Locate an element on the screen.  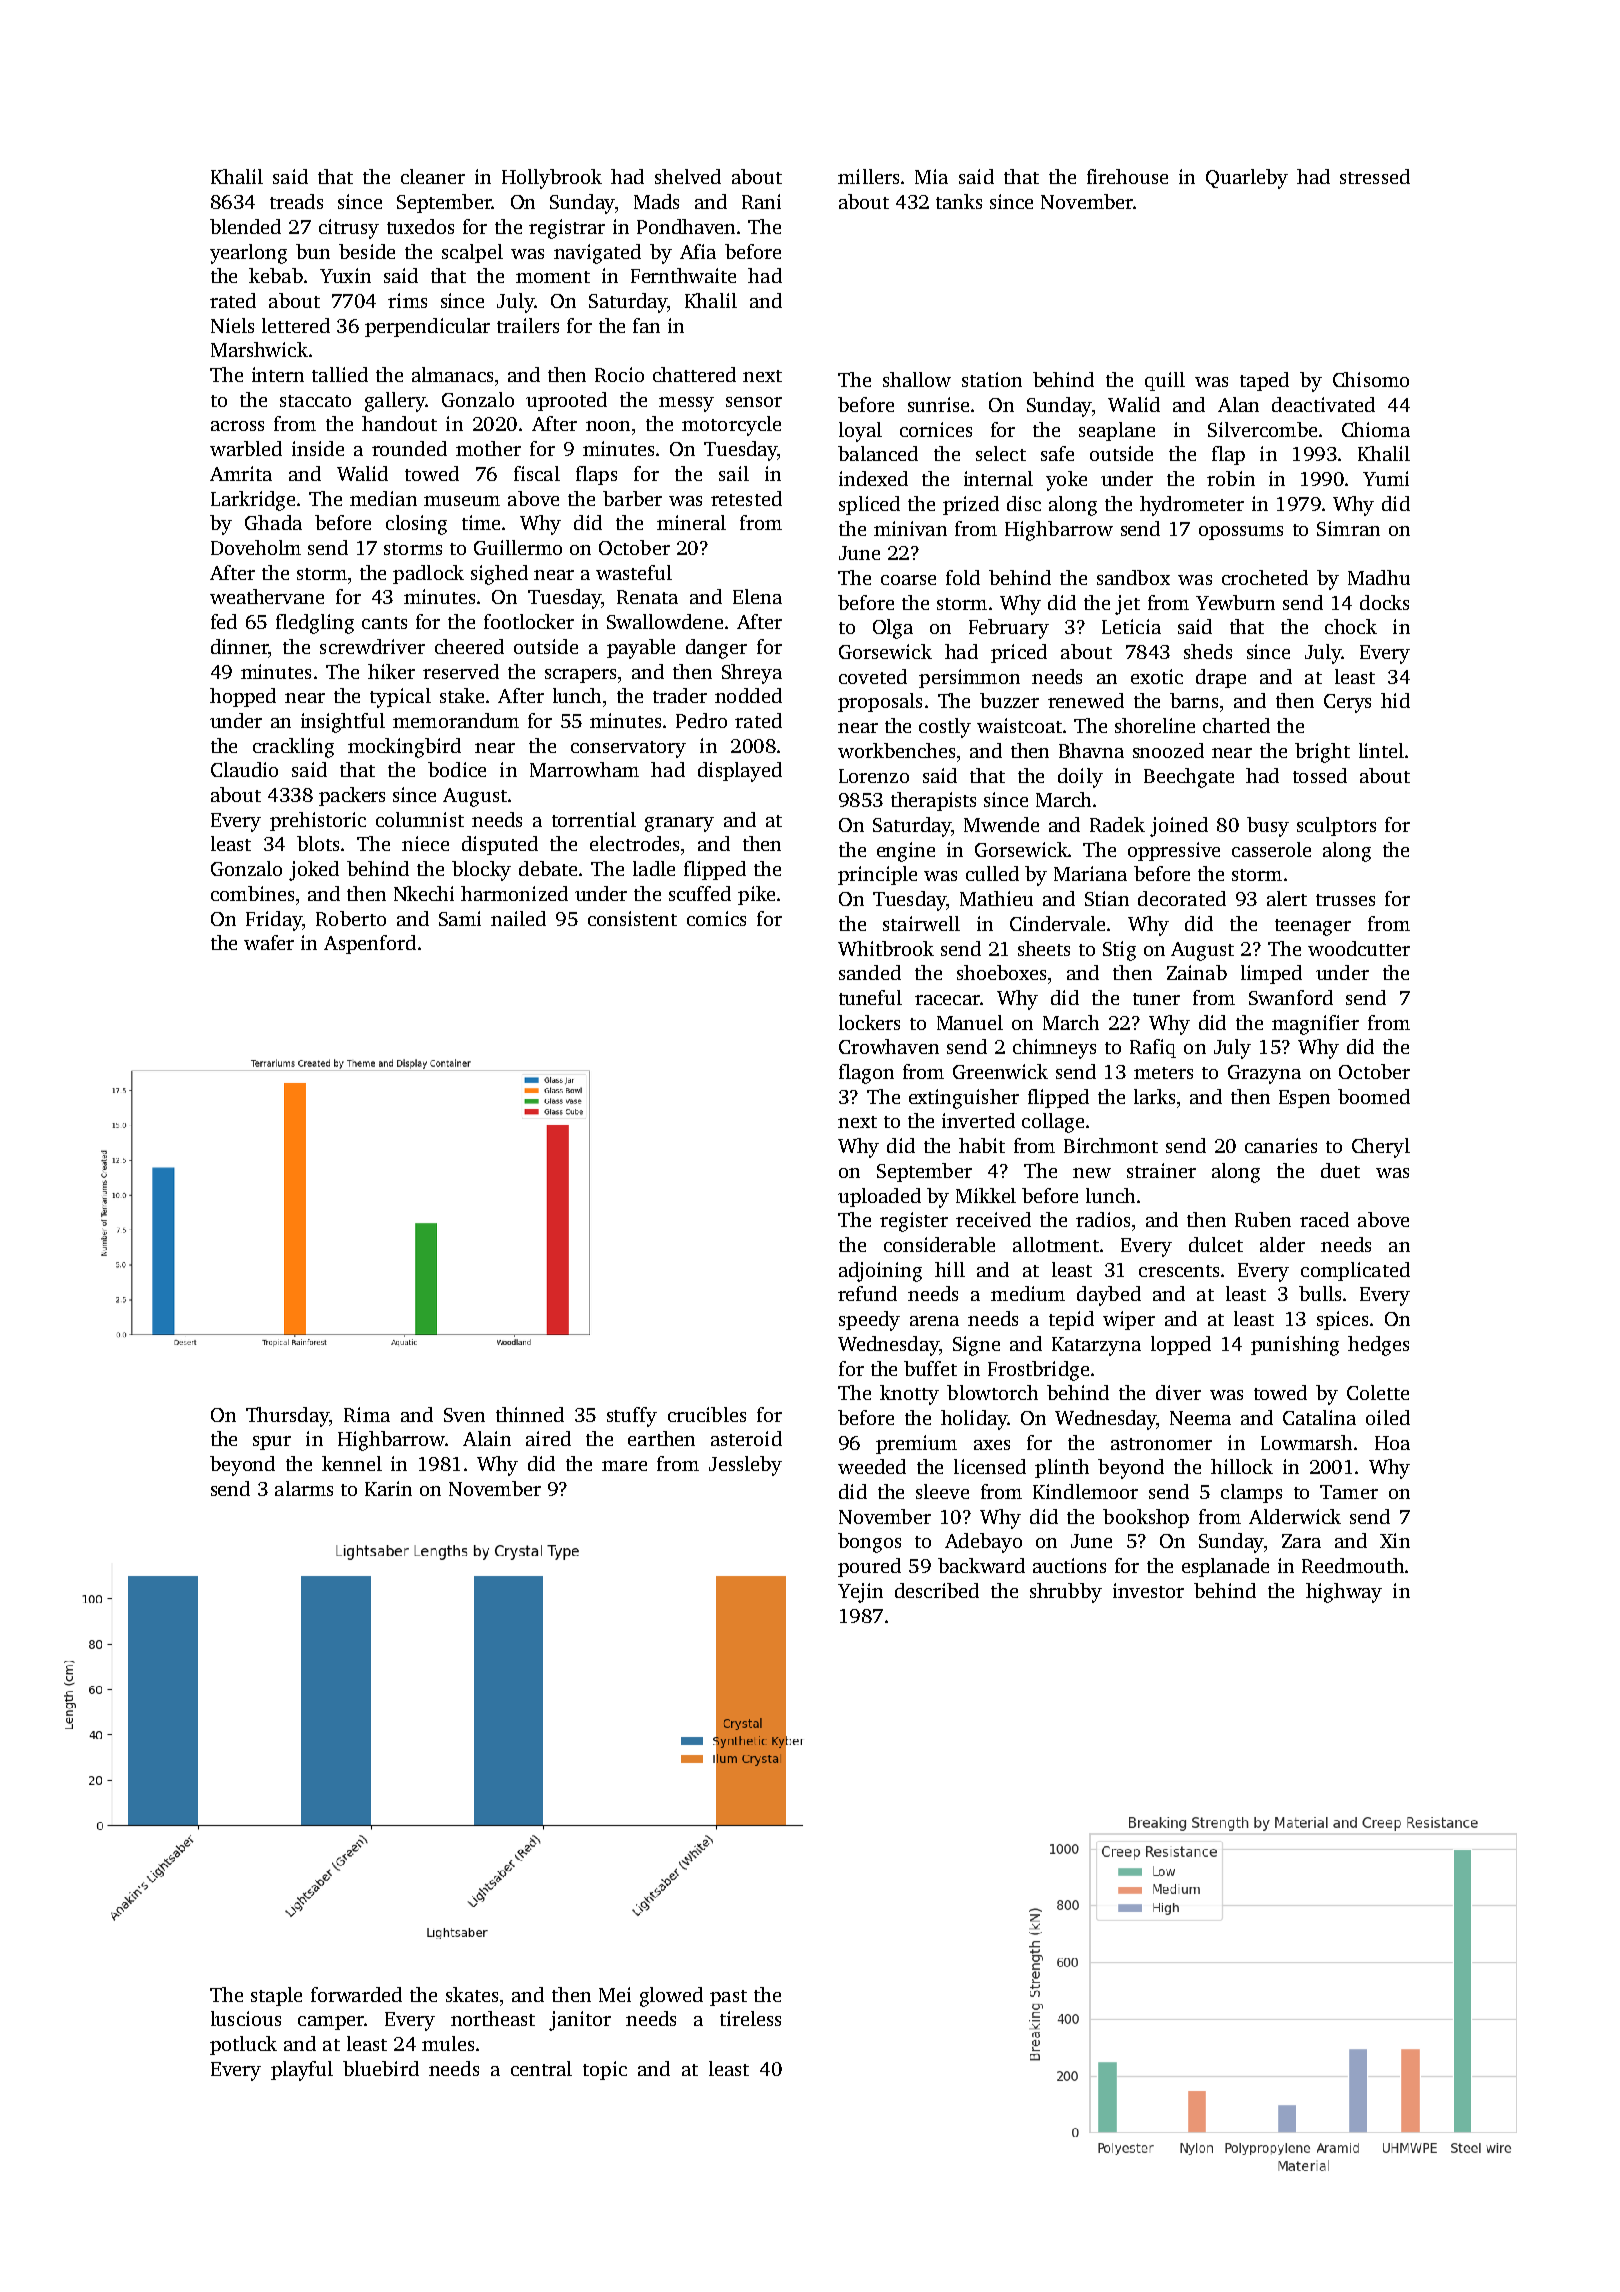
Quarleby is located at coordinates (1247, 179).
